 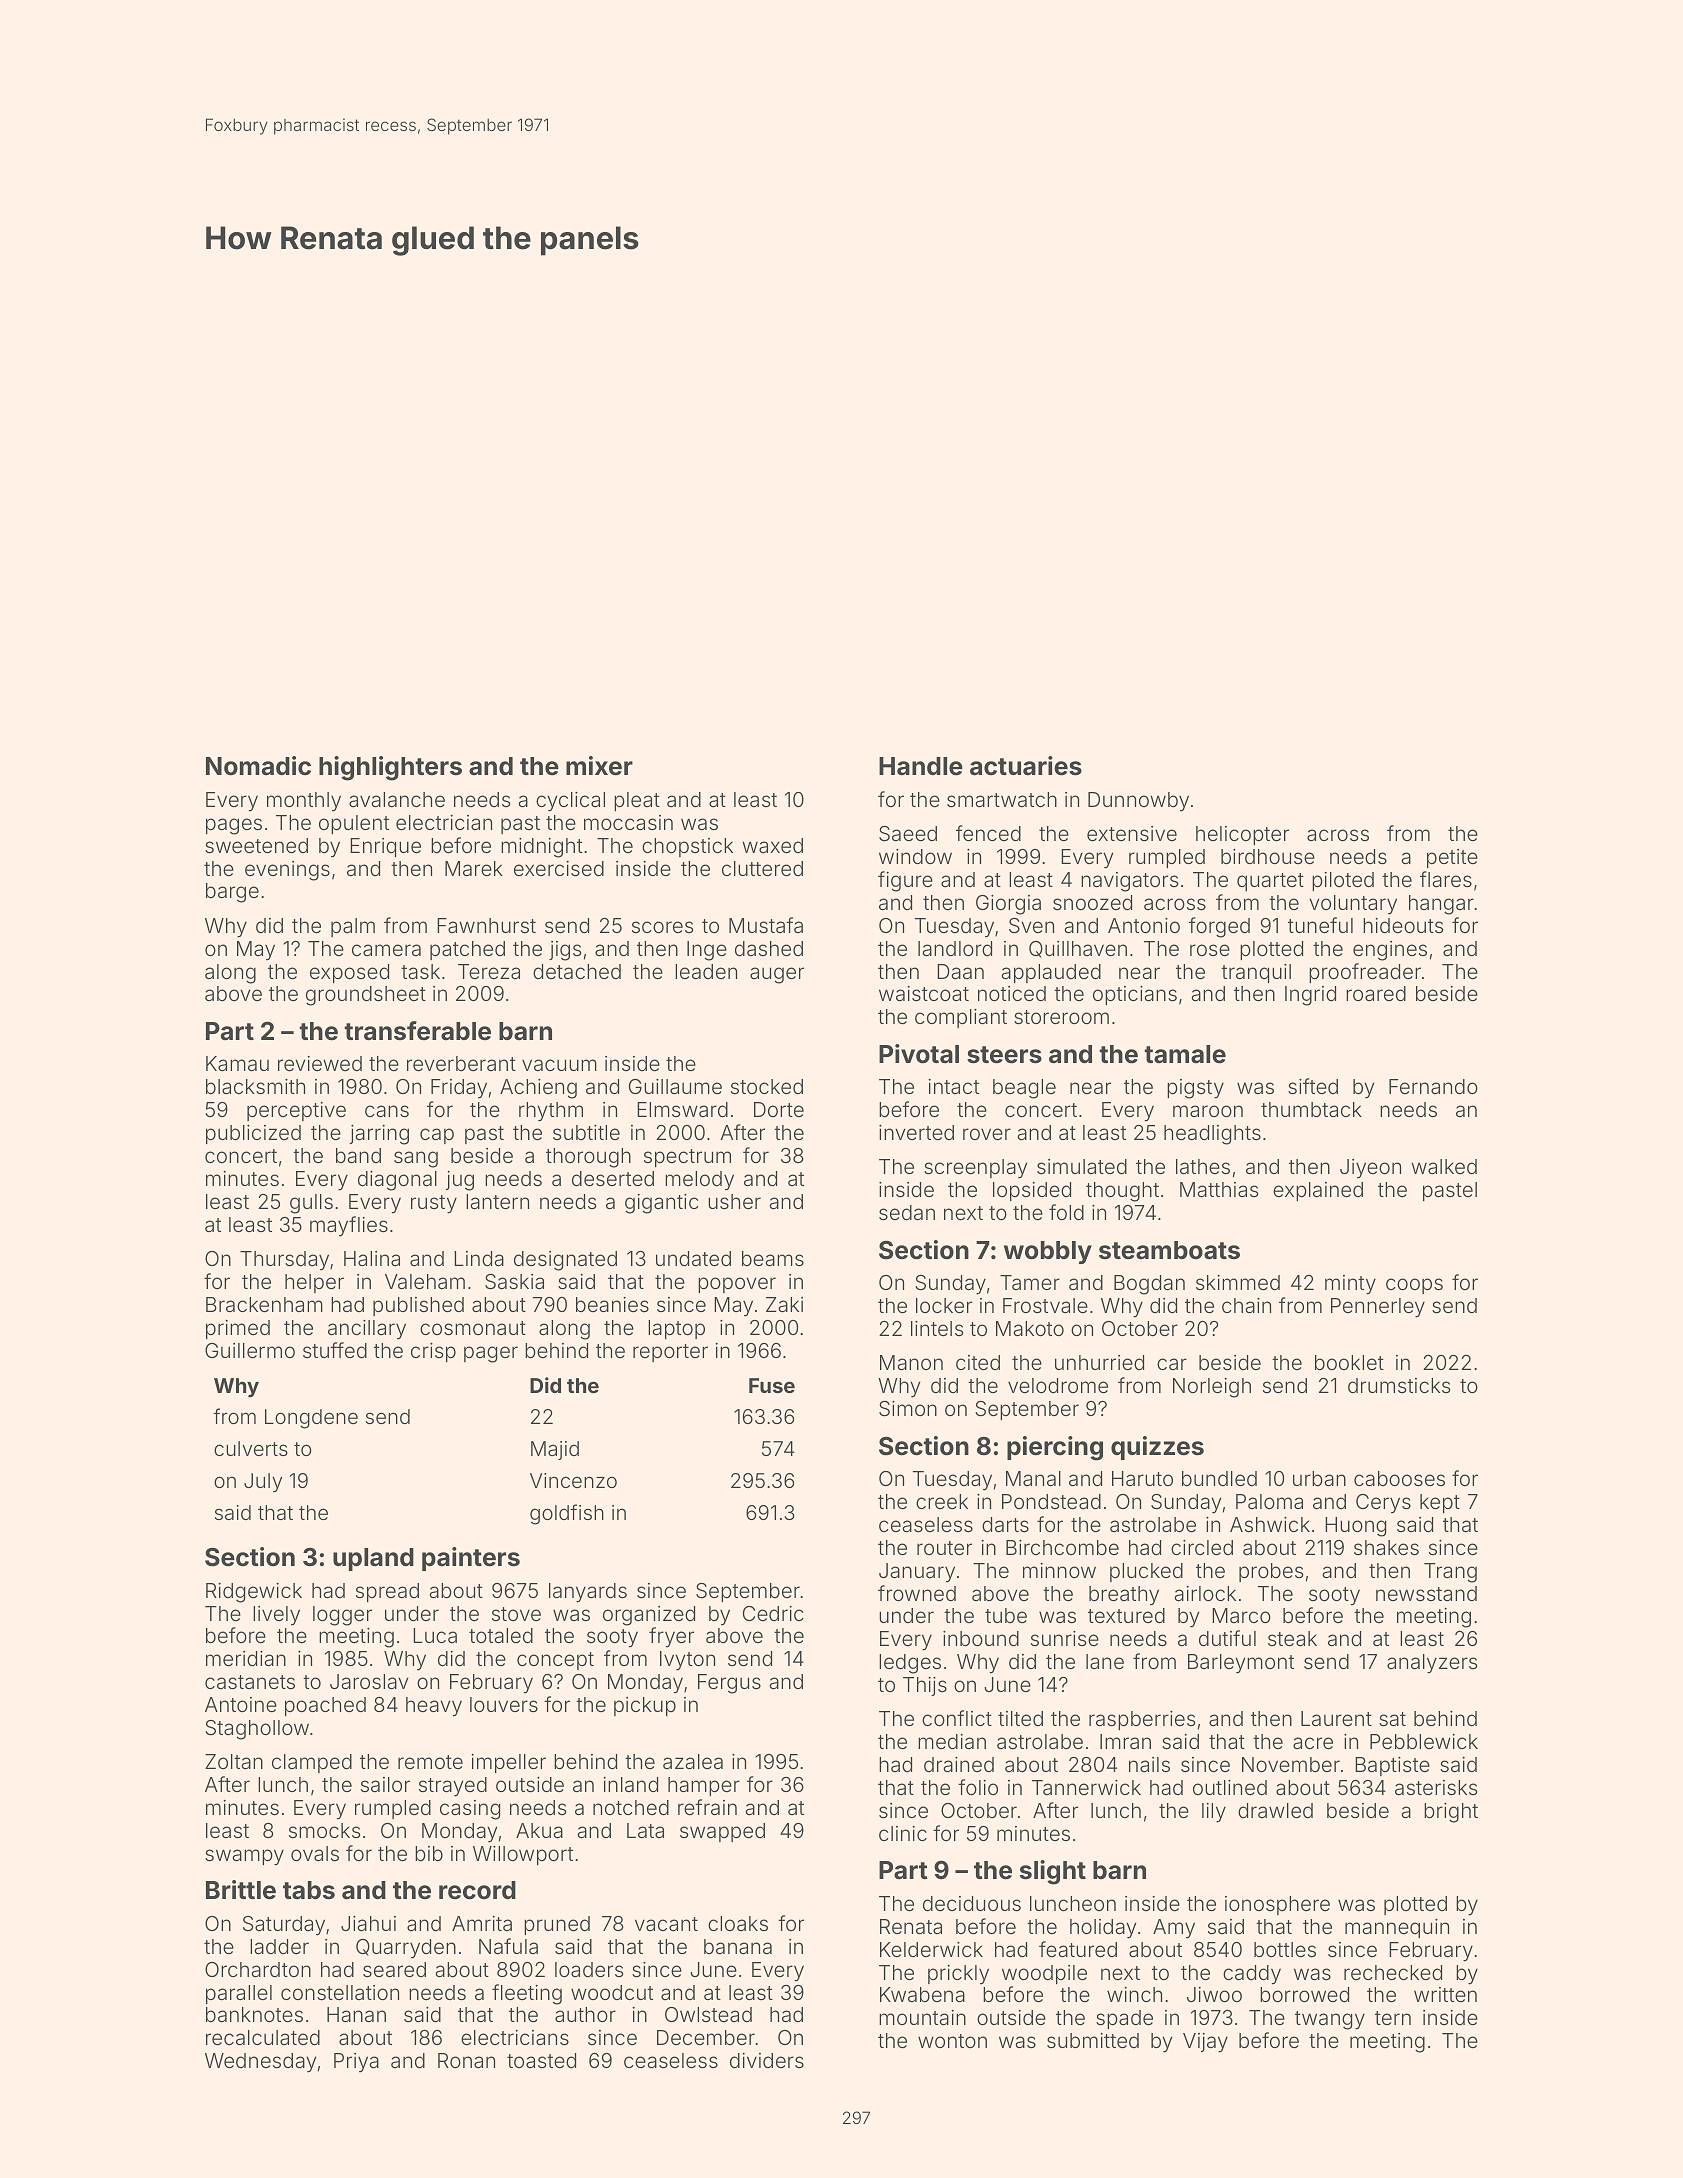 I want to click on Kelderwick, so click(x=931, y=1949).
